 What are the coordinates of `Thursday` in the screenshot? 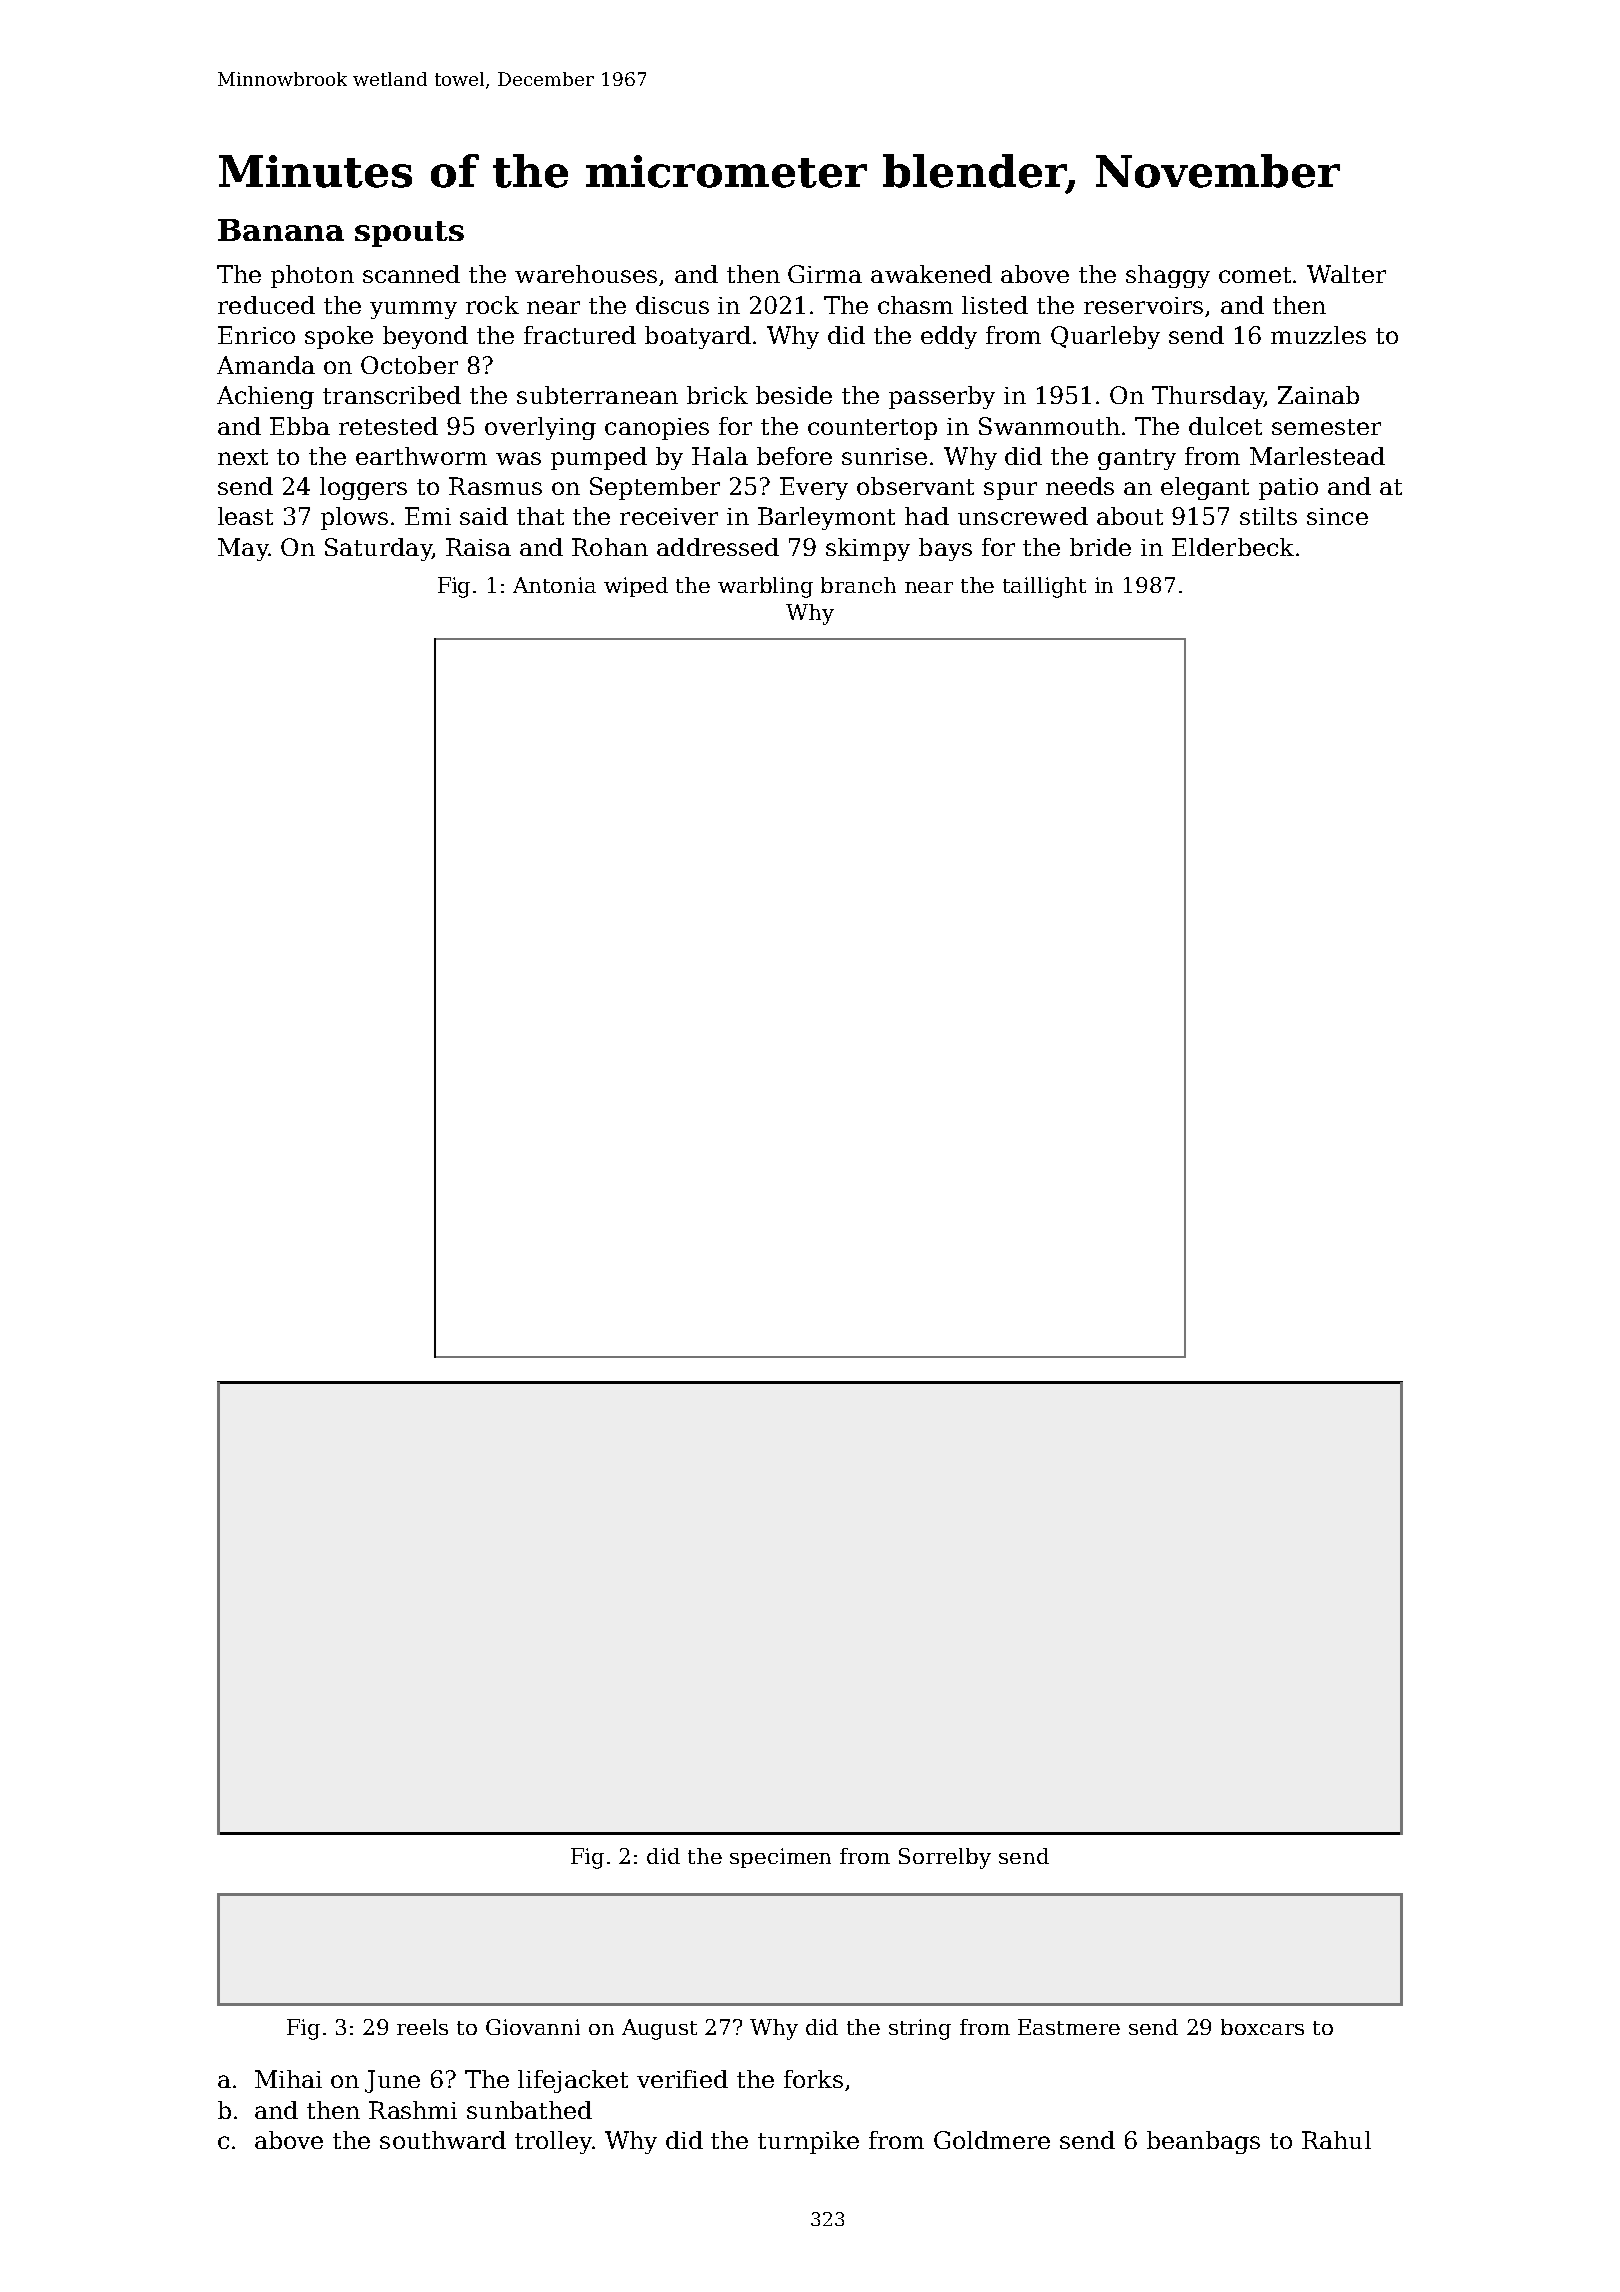 It's located at (1208, 397).
